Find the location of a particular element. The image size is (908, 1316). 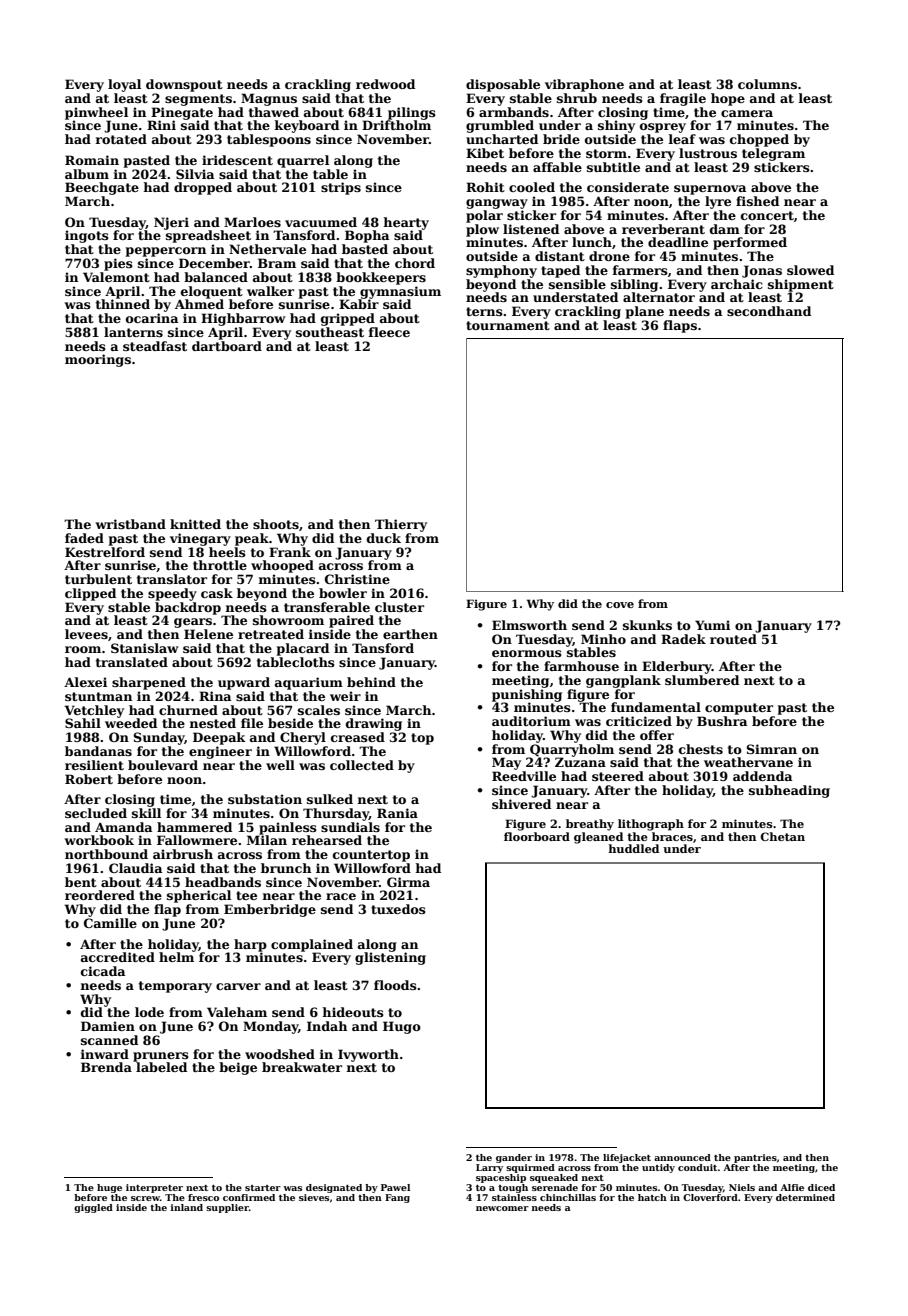

redwood is located at coordinates (385, 84).
